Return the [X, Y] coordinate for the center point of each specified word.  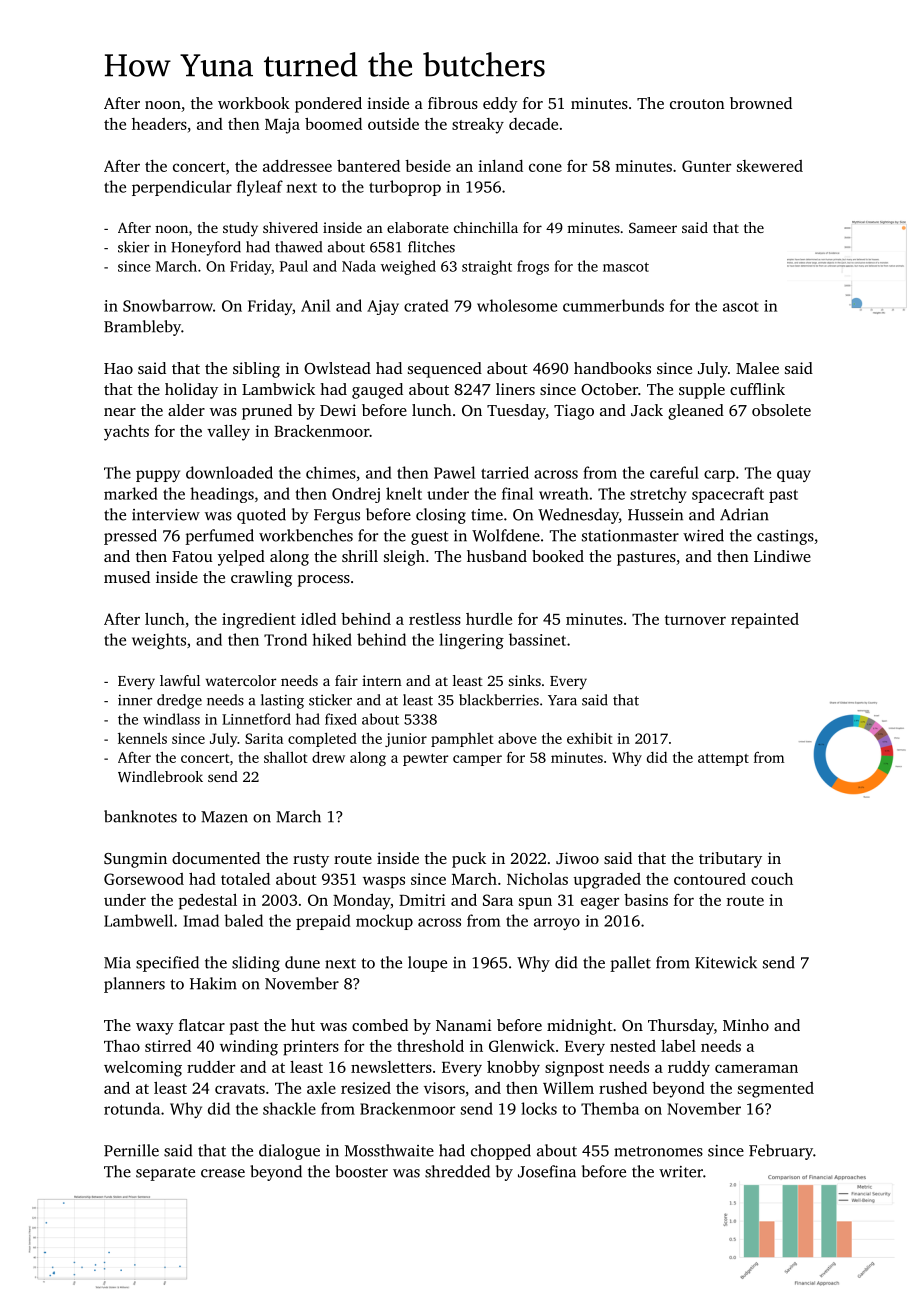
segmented [776, 1090]
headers [159, 124]
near [120, 412]
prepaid [323, 922]
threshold [430, 1046]
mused [127, 577]
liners [515, 389]
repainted [765, 621]
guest [430, 538]
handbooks [612, 368]
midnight [580, 1027]
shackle [289, 1108]
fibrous [453, 103]
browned [761, 103]
